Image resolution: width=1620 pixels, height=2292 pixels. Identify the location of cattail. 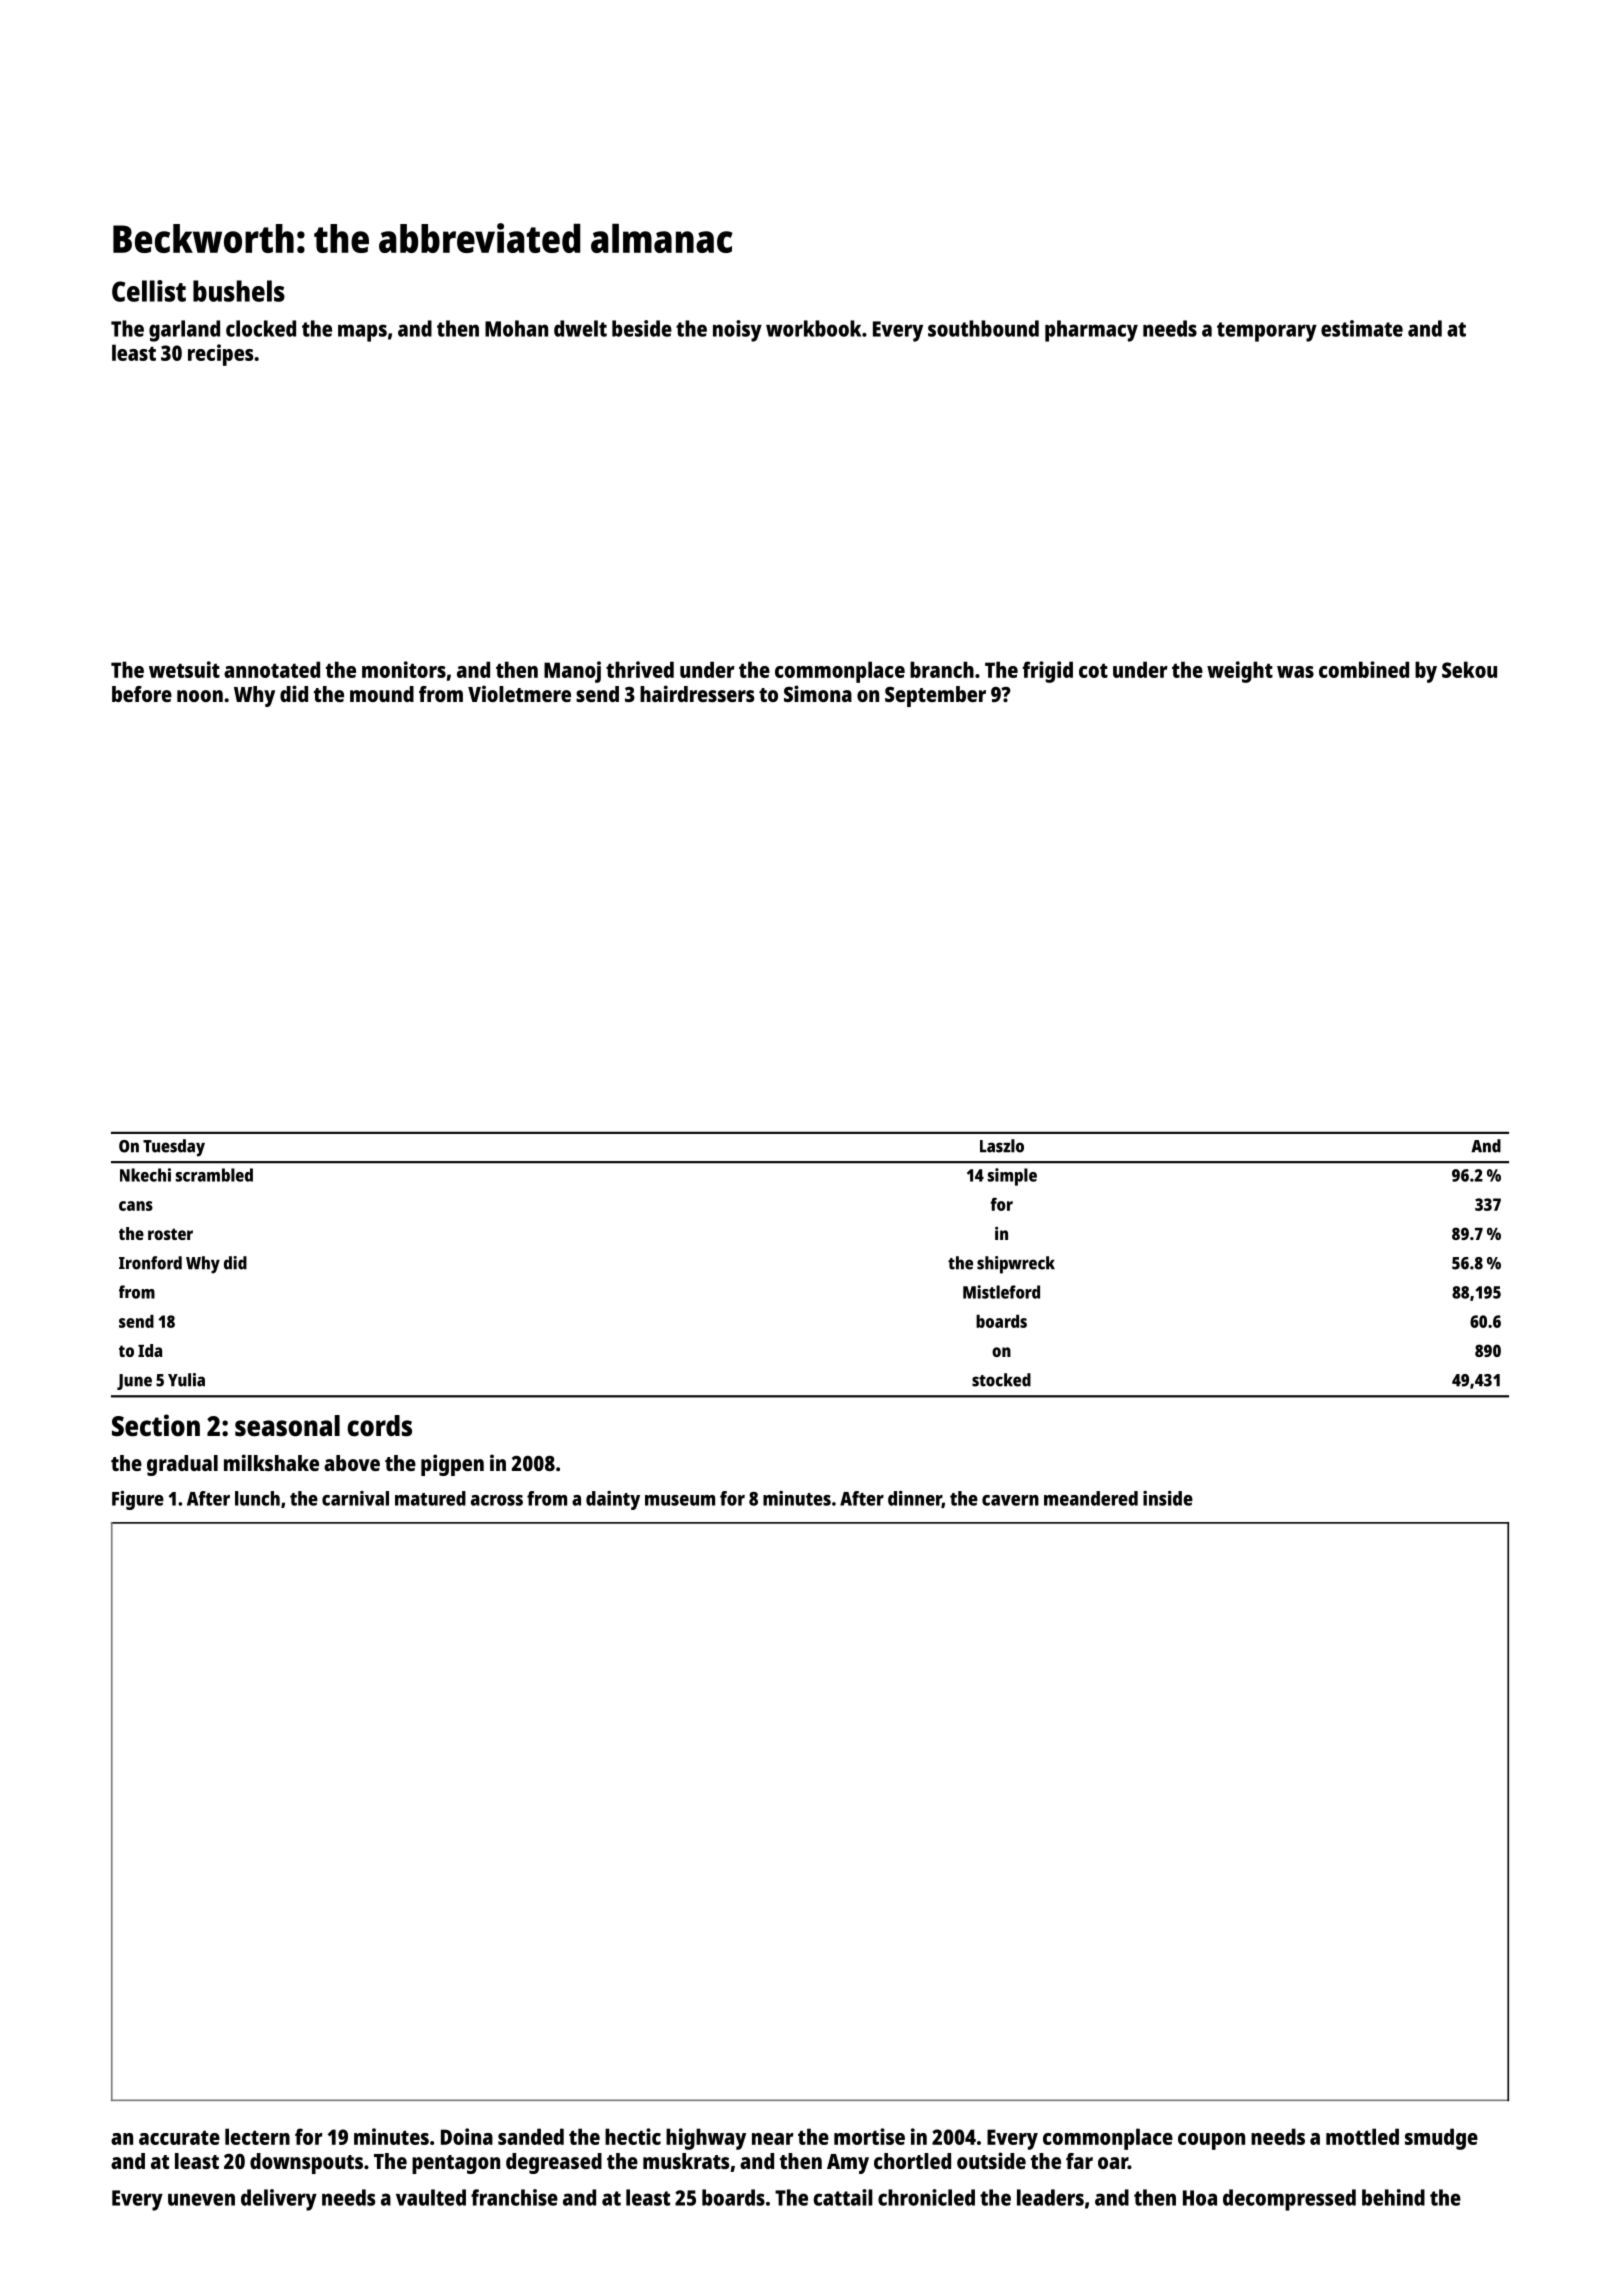
(843, 2197).
